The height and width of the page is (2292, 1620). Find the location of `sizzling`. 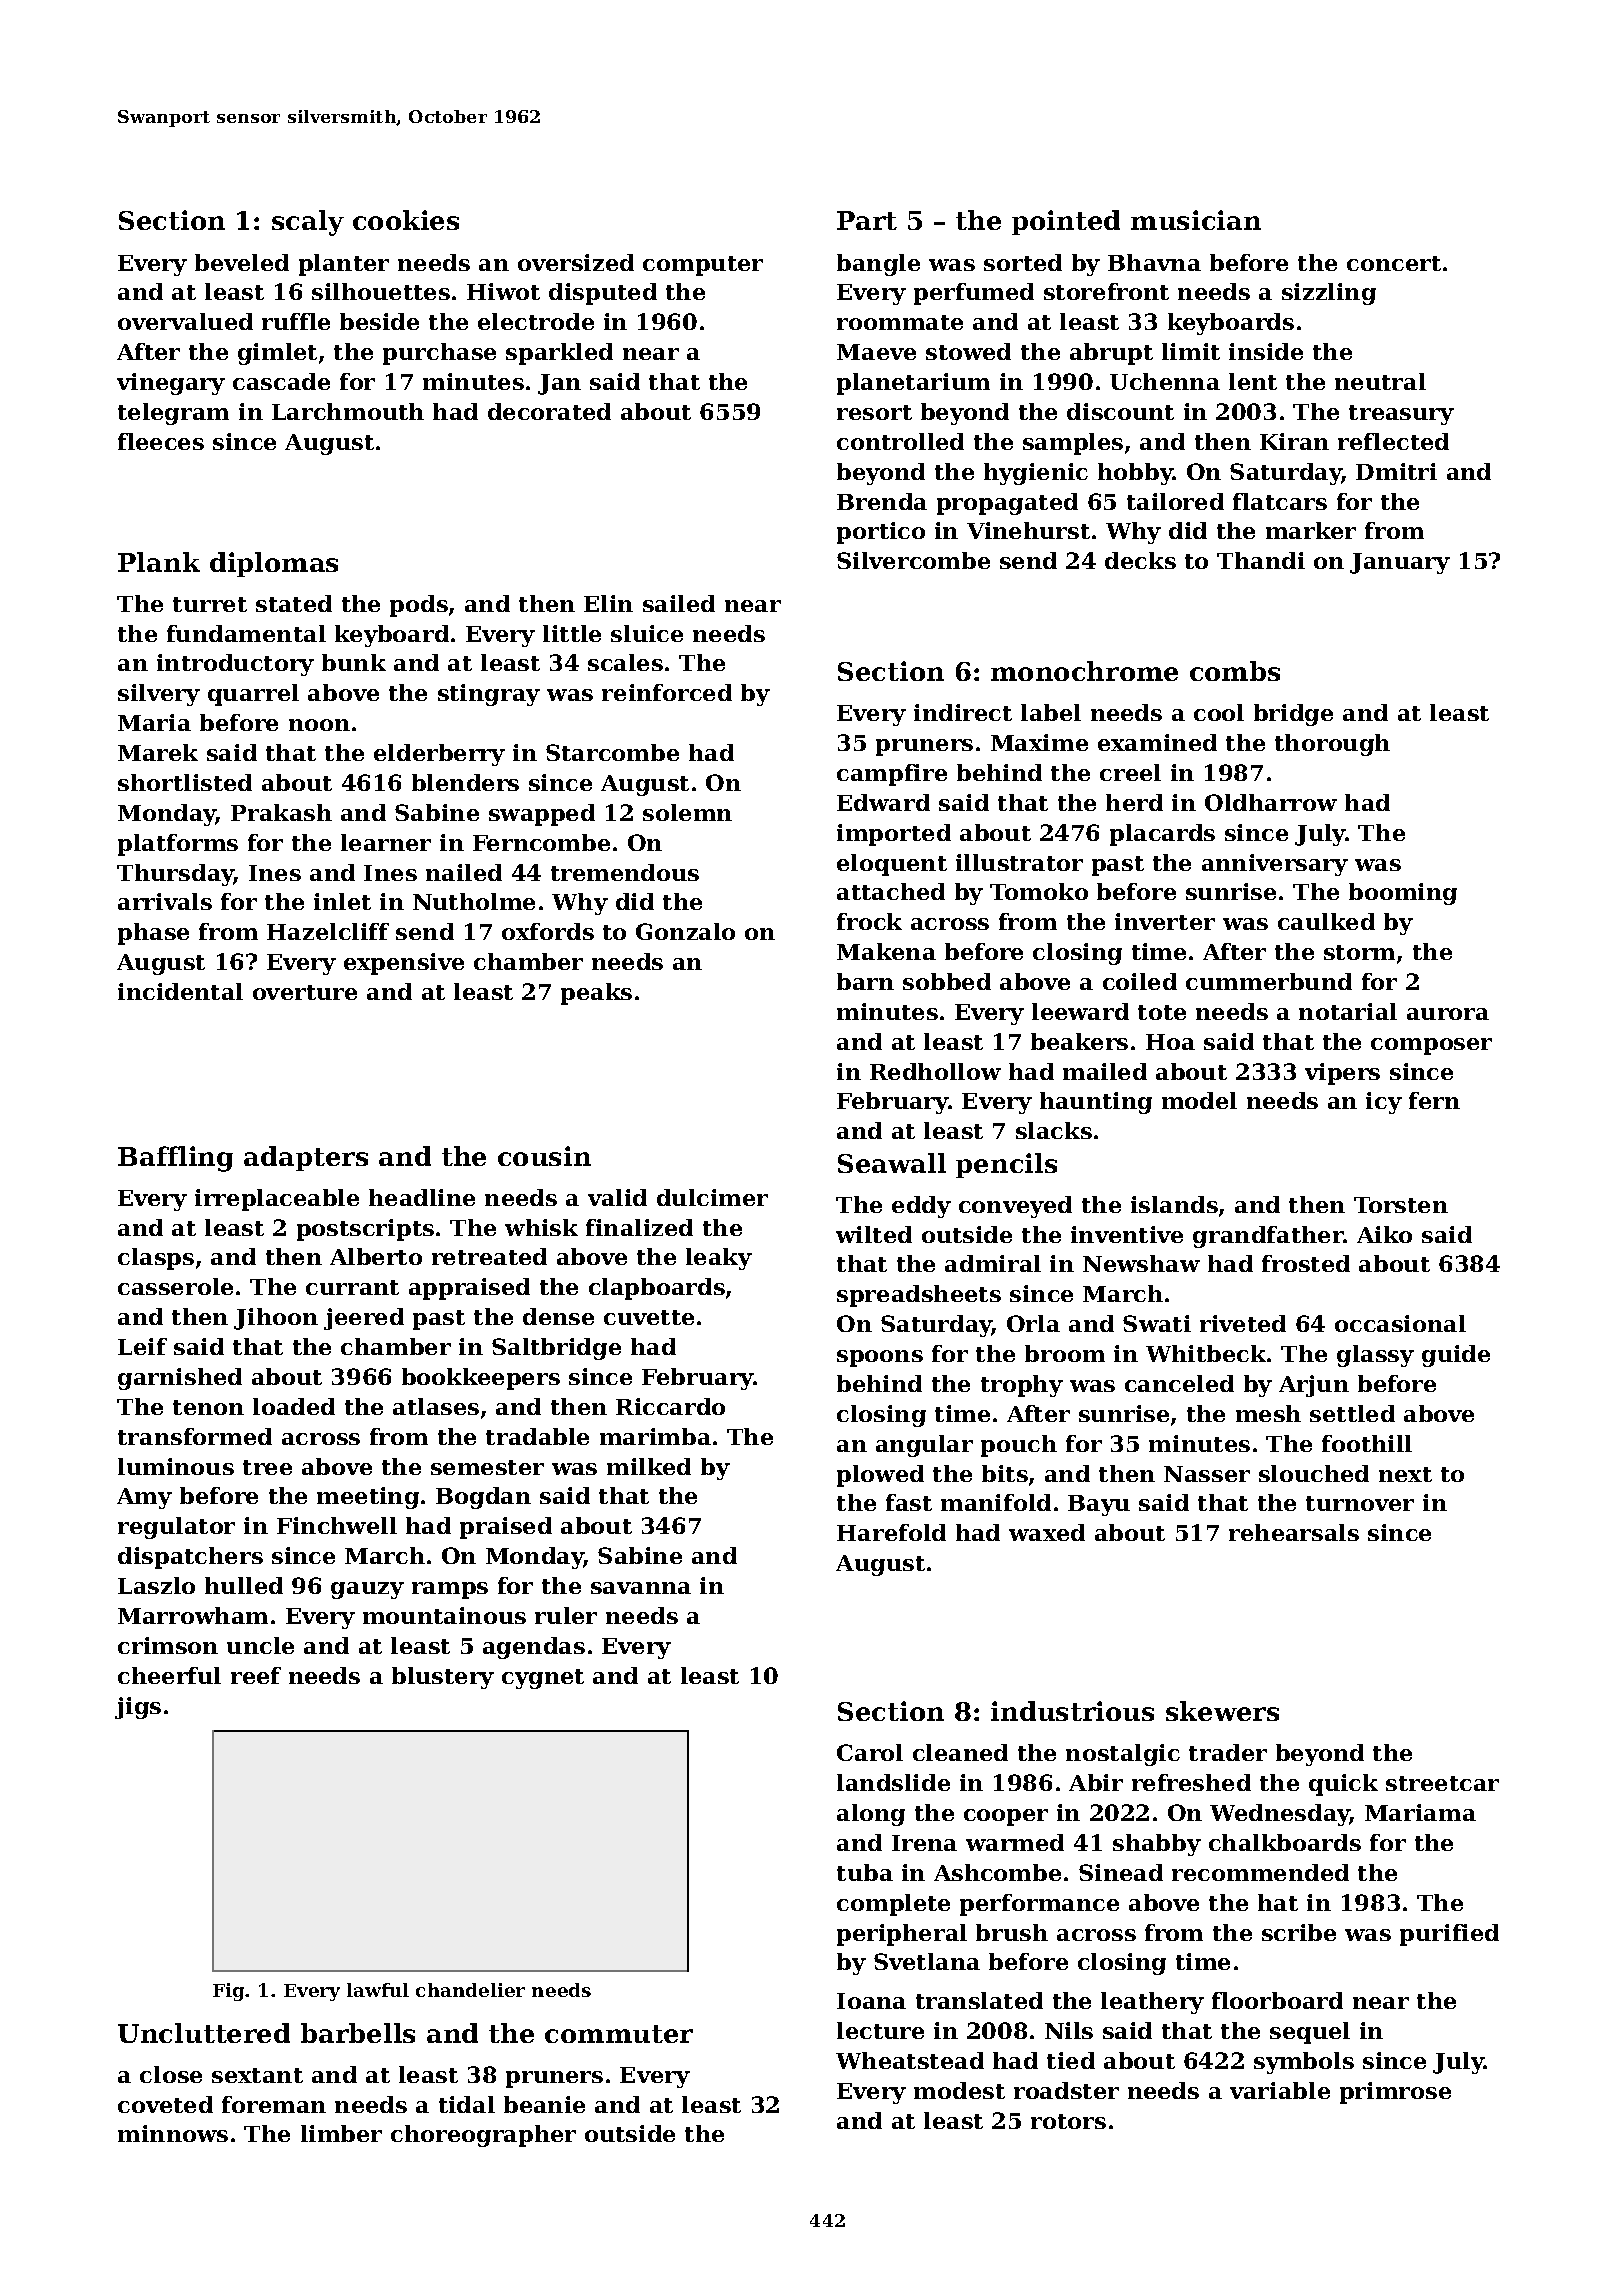

sizzling is located at coordinates (1329, 294).
